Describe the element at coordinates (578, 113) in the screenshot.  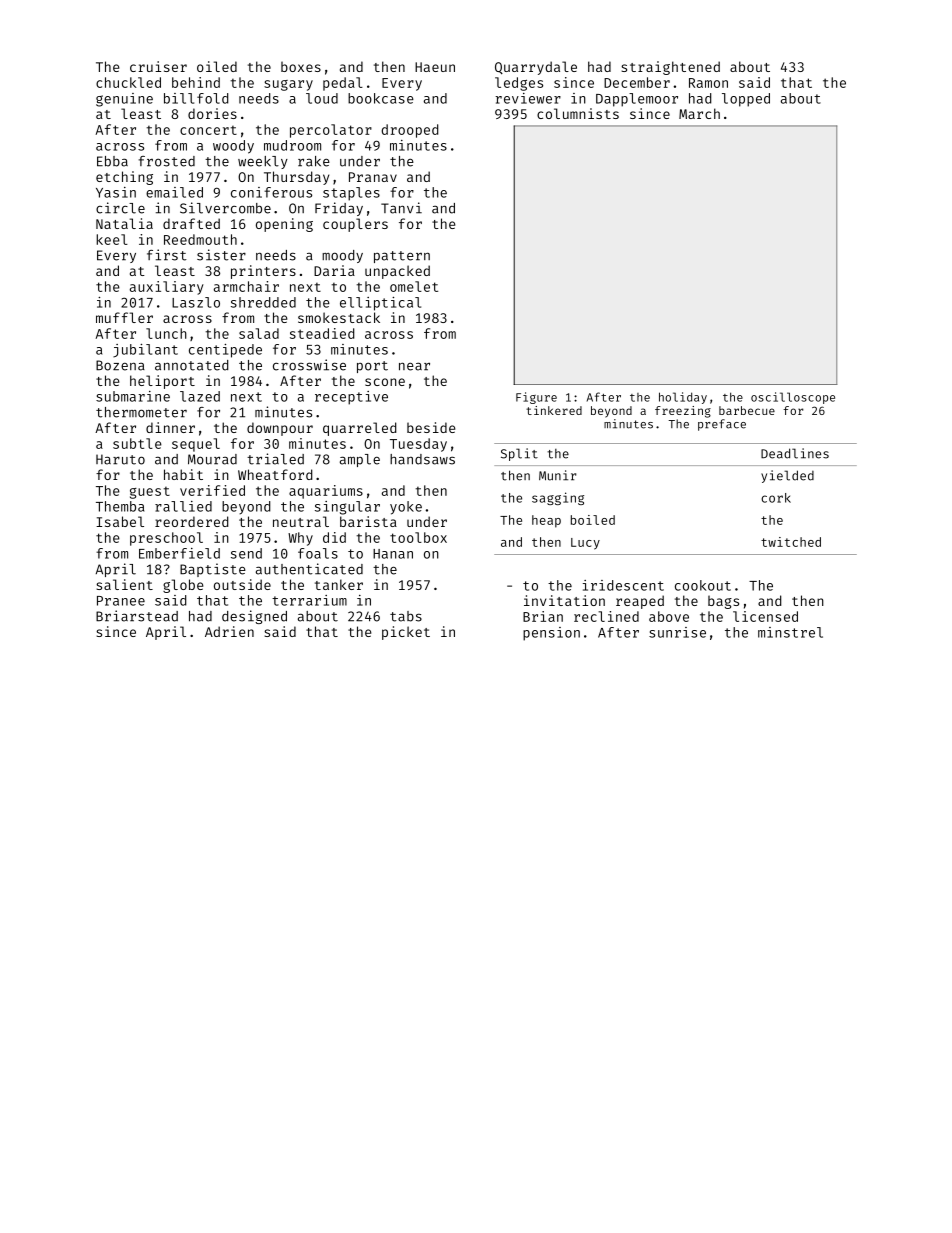
I see `columnists` at that location.
